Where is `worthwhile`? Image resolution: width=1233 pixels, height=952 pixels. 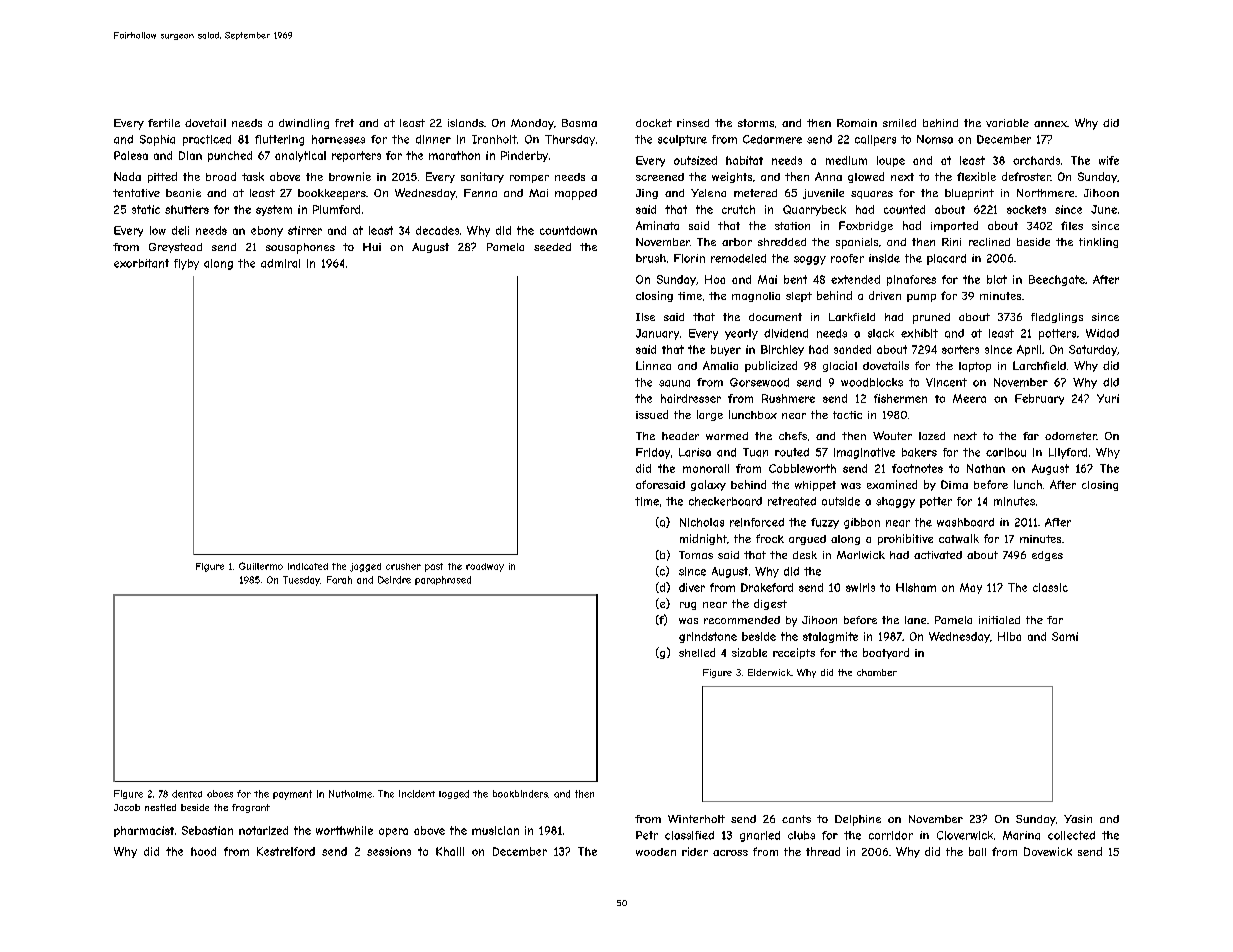
worthwhile is located at coordinates (344, 830).
